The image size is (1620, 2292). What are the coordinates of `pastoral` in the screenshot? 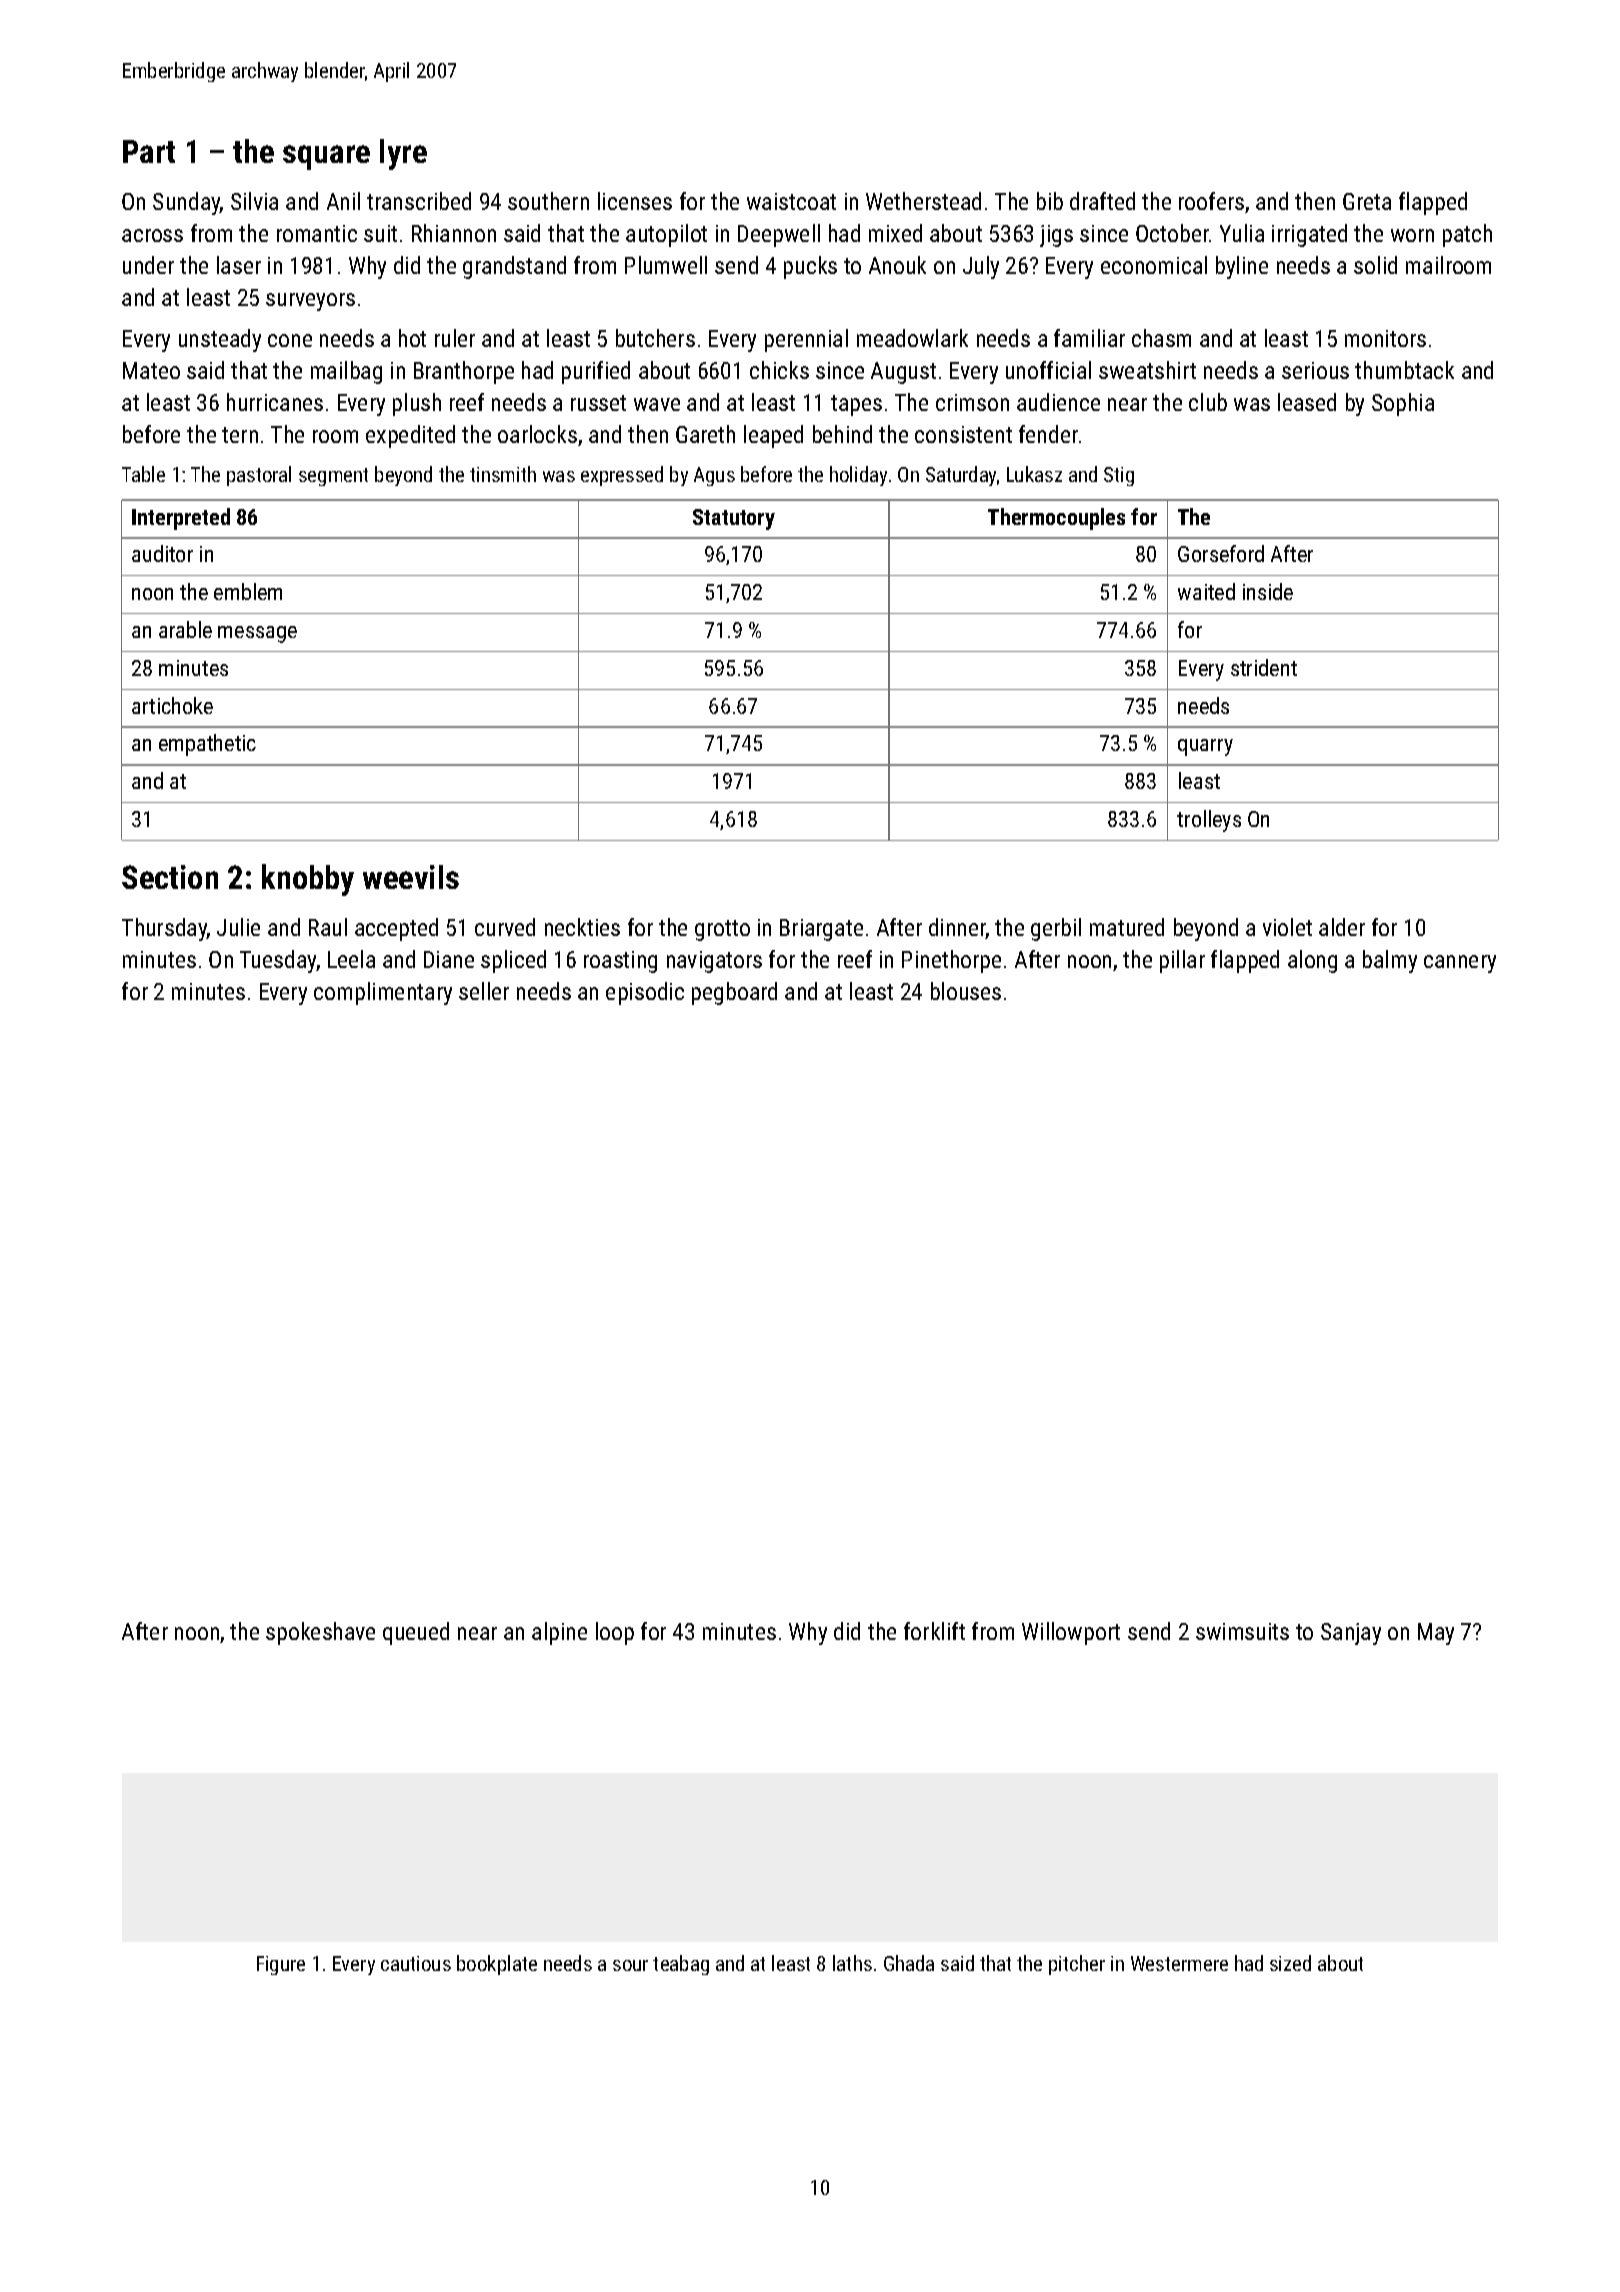 It's located at (259, 476).
